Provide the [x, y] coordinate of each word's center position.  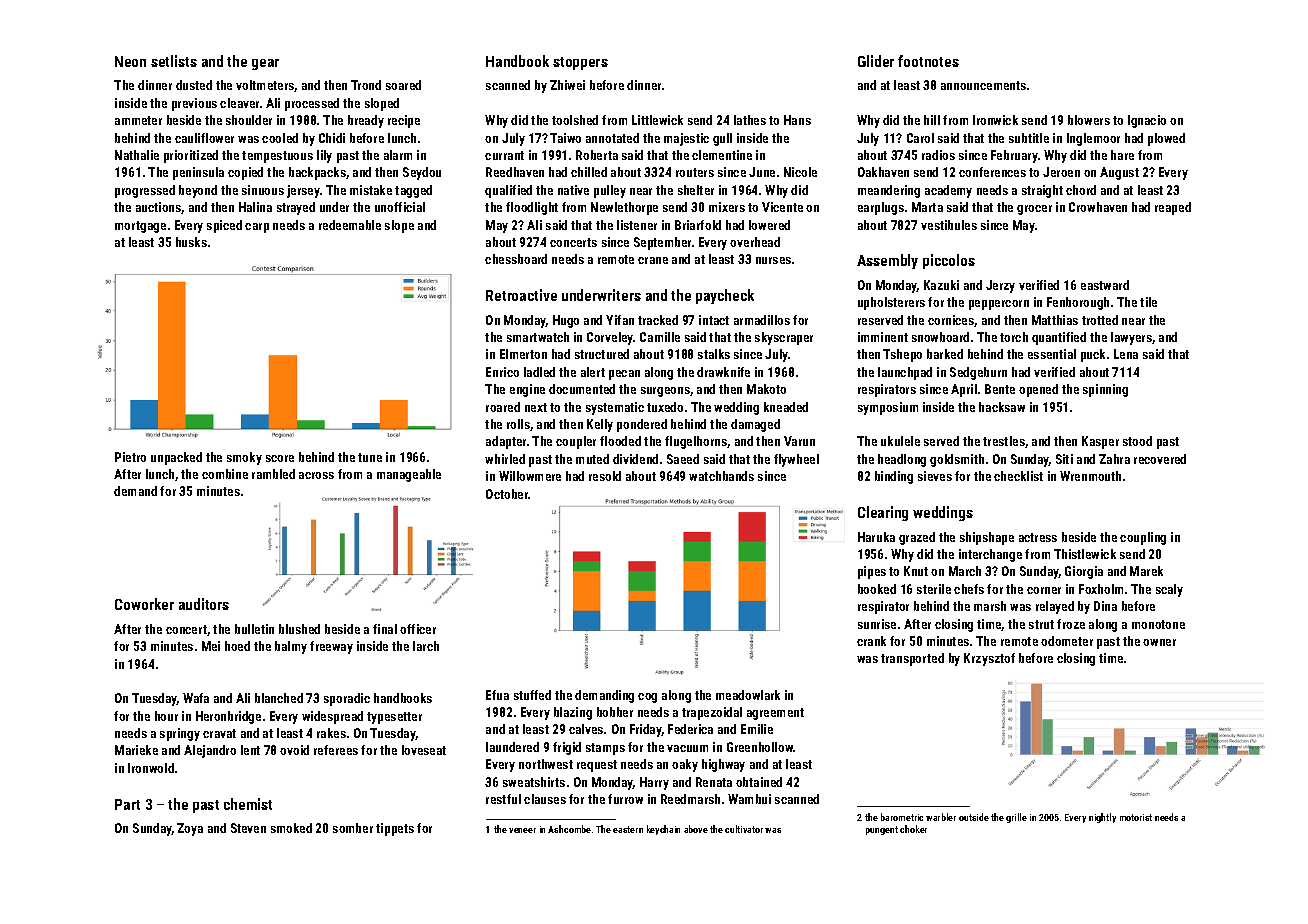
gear [265, 64]
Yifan [620, 320]
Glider [876, 61]
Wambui [749, 799]
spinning [1105, 390]
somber [353, 828]
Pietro [130, 457]
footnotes [928, 61]
